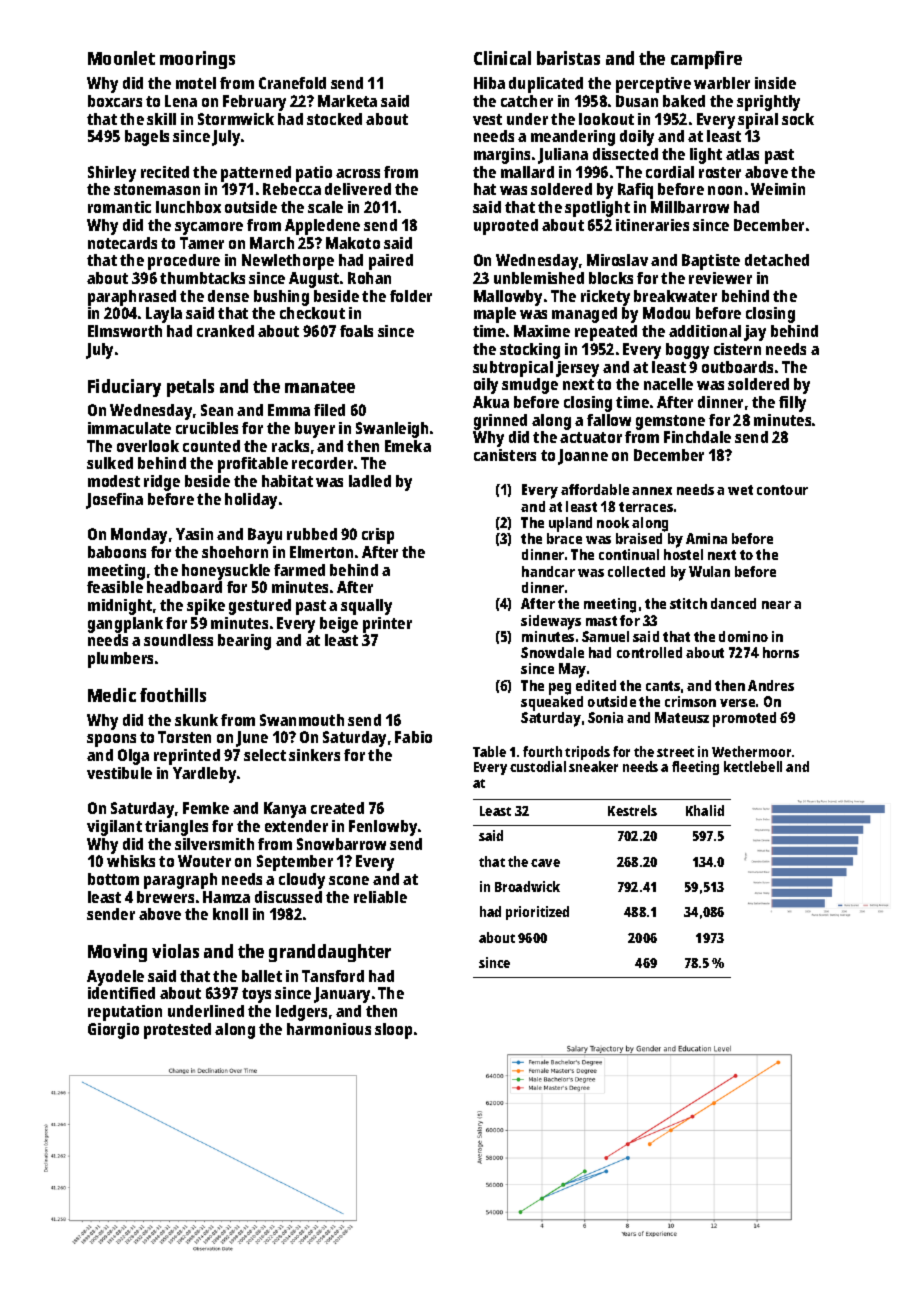 The height and width of the screenshot is (1316, 908). I want to click on protested, so click(177, 1031).
